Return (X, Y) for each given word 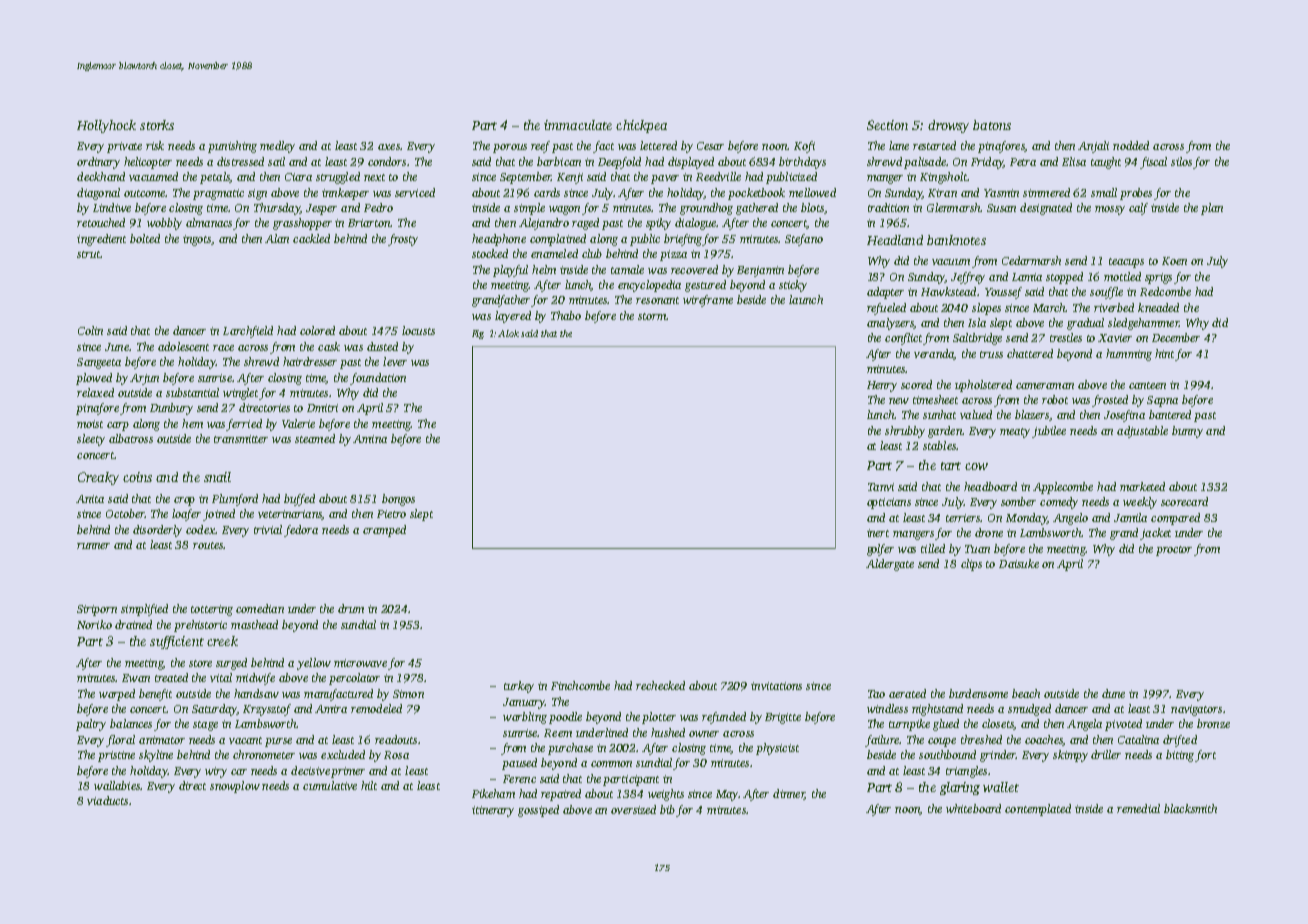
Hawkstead (948, 291)
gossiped (538, 811)
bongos (398, 500)
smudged (1029, 710)
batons (992, 125)
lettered (658, 145)
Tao (876, 694)
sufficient (177, 642)
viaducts (107, 800)
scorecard (1184, 501)
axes (389, 147)
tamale (627, 269)
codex (201, 529)
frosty (403, 240)
